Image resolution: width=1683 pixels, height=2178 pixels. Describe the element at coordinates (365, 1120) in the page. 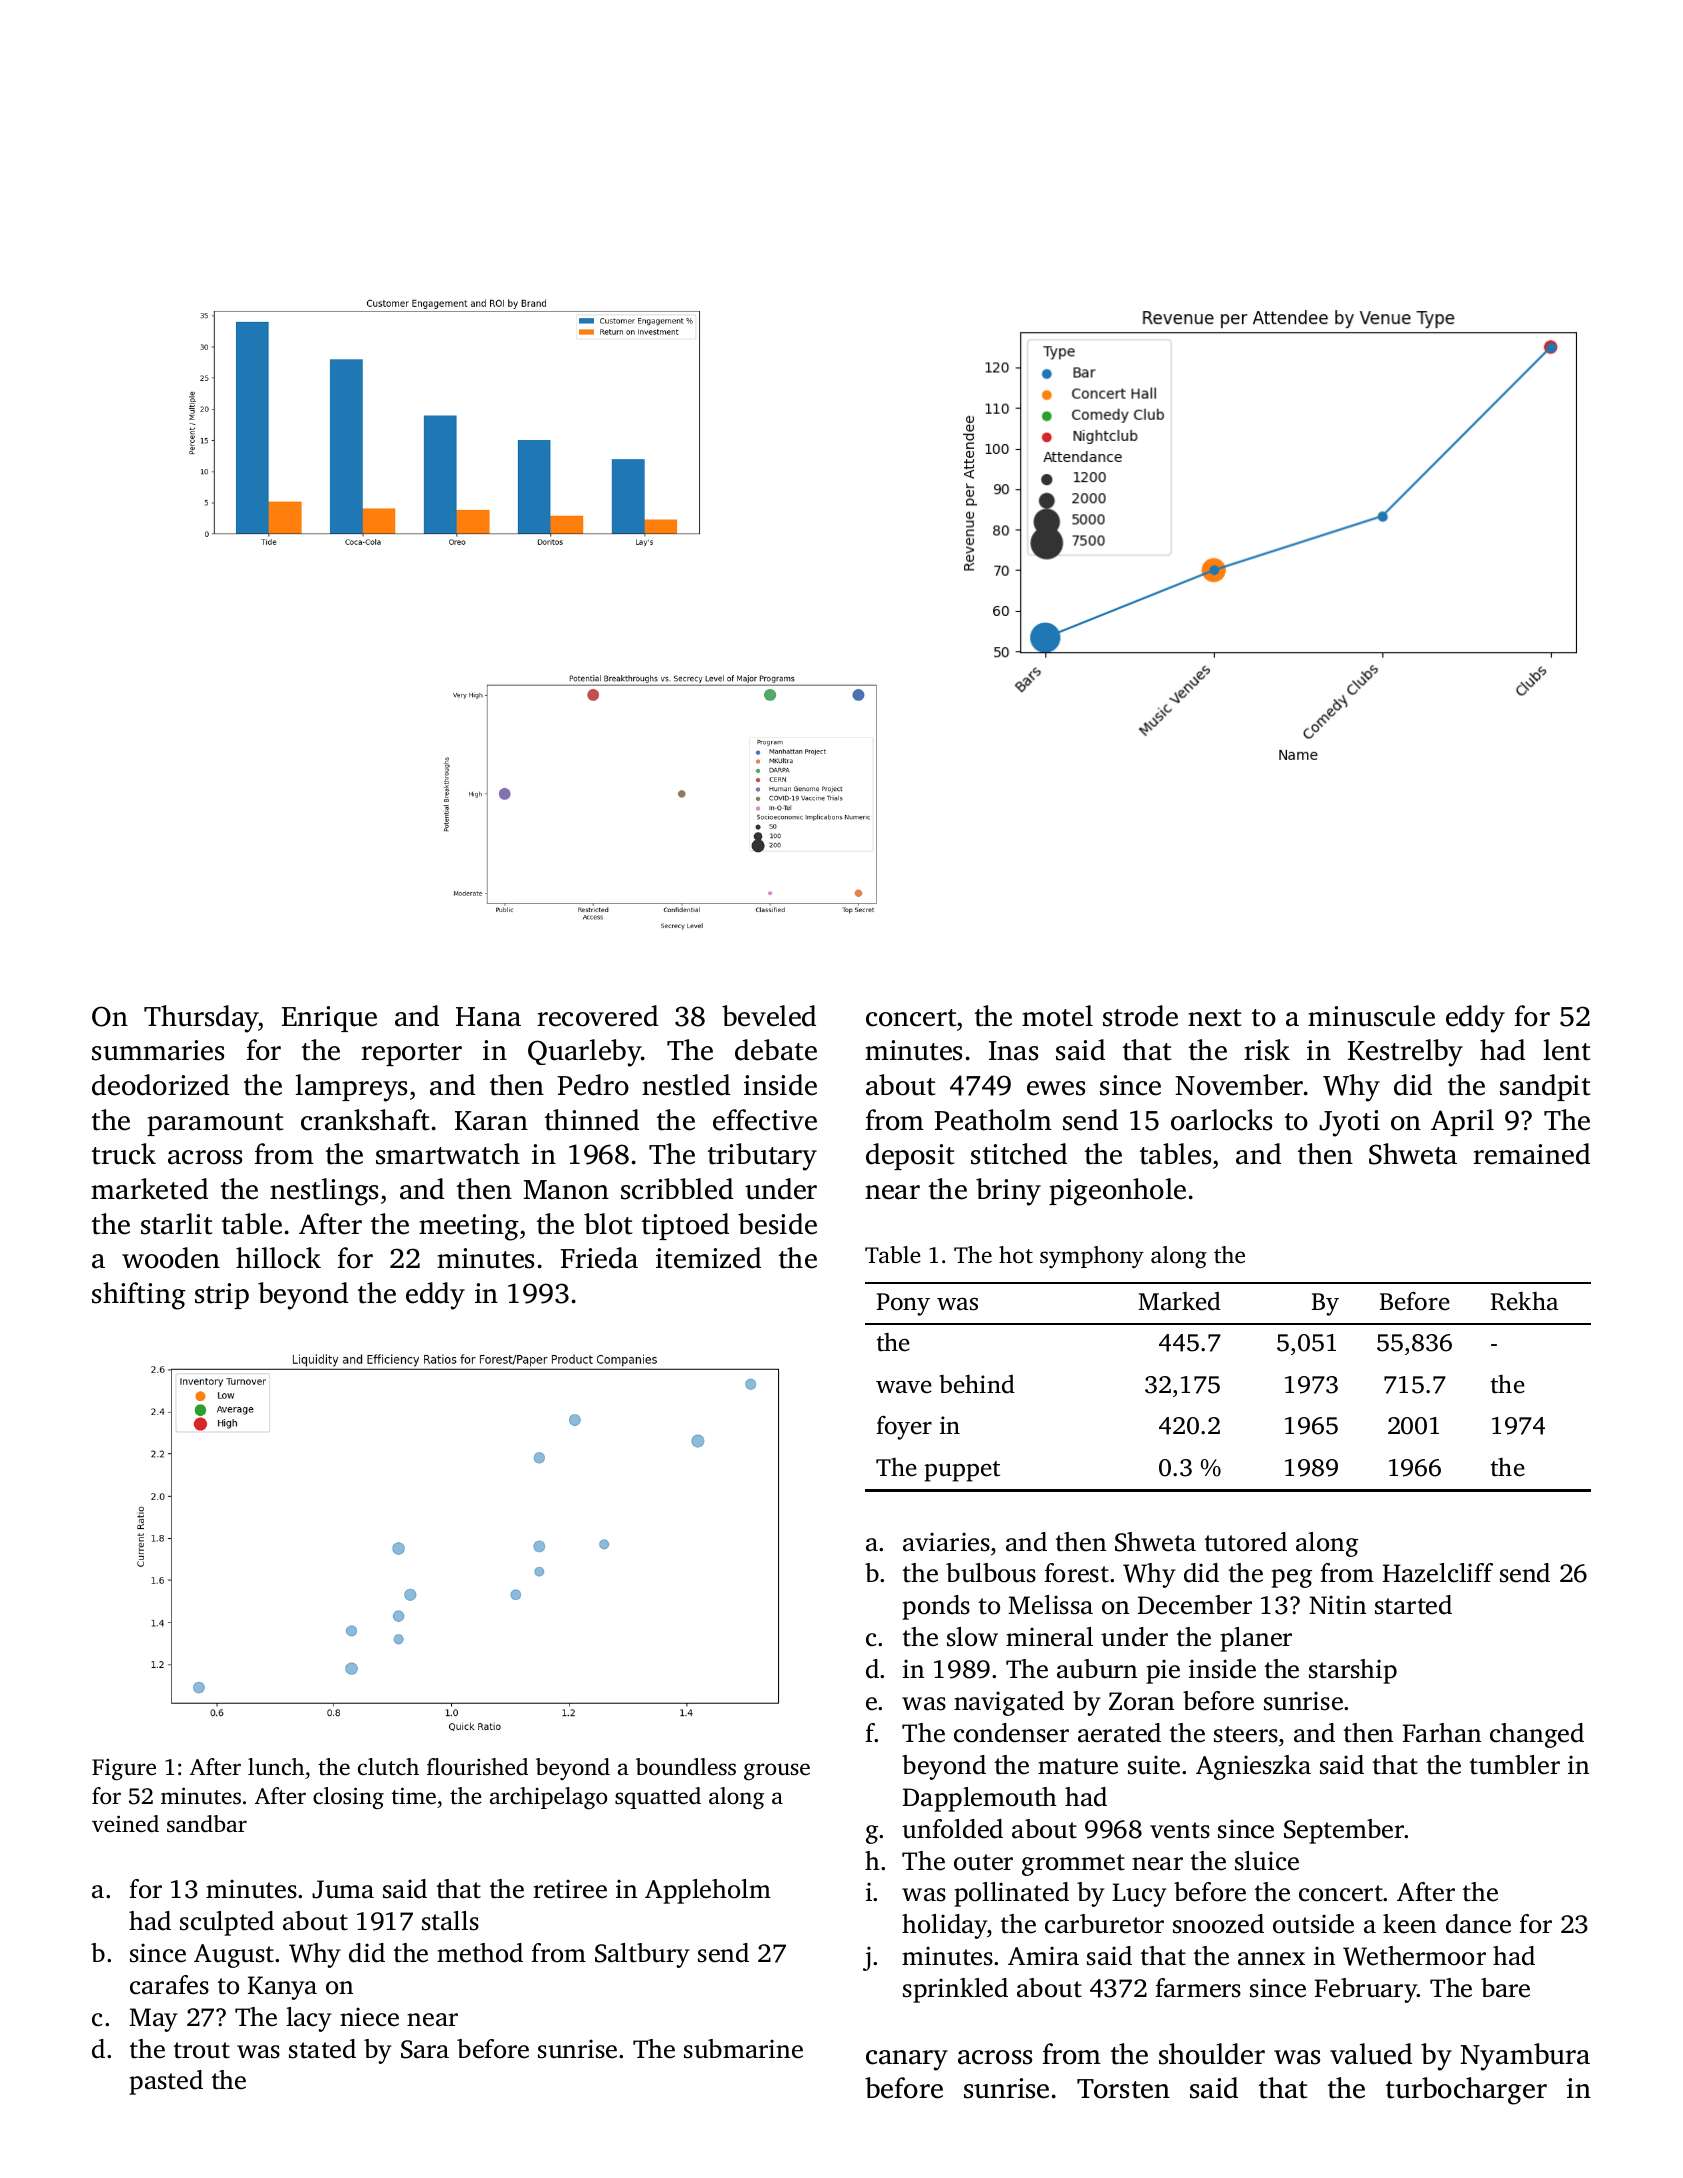

I see `crankshaft` at that location.
